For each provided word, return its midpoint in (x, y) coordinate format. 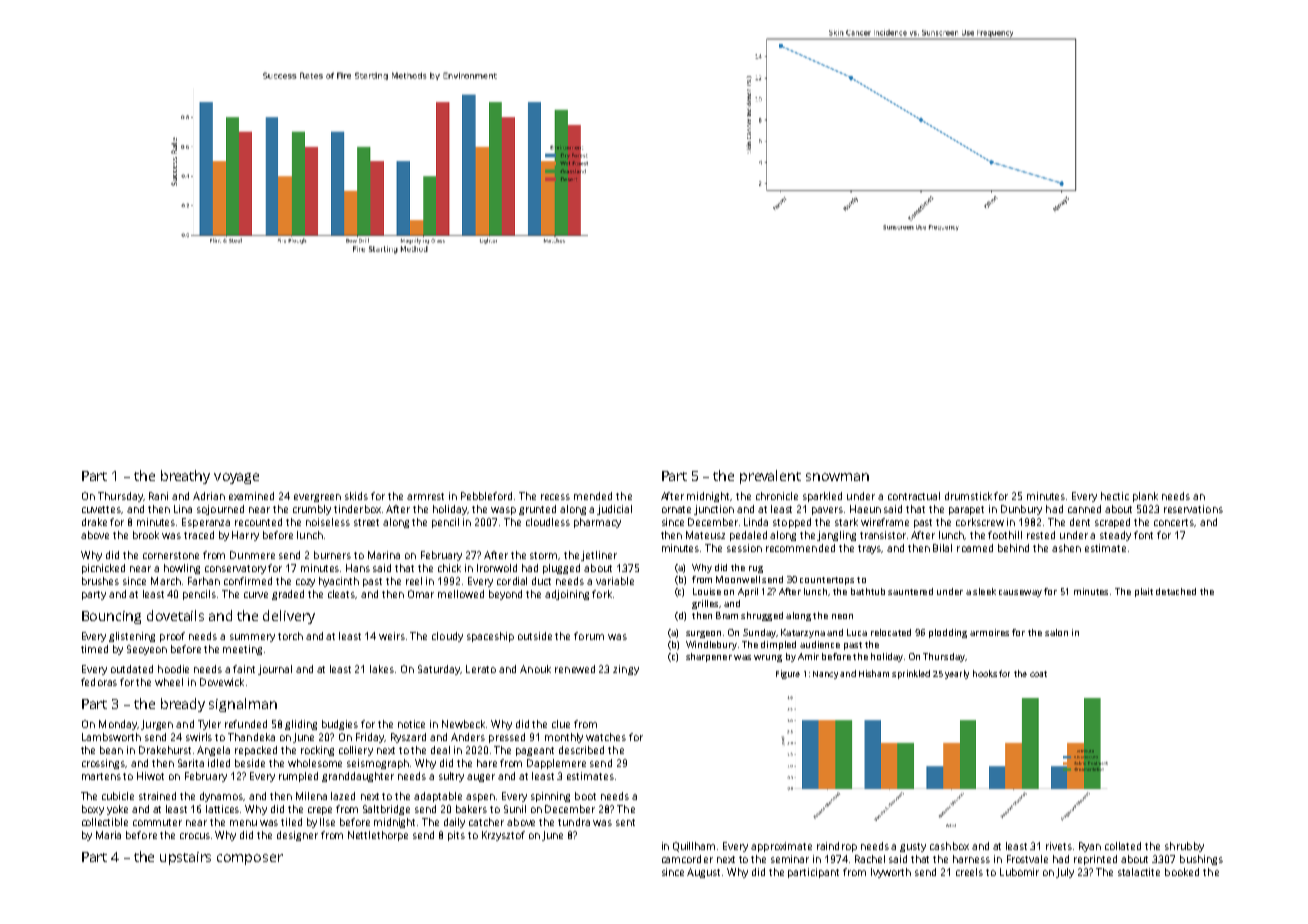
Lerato (481, 669)
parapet (966, 510)
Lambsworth (111, 737)
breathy (185, 477)
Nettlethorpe (378, 836)
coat (1038, 674)
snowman (837, 477)
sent (625, 822)
